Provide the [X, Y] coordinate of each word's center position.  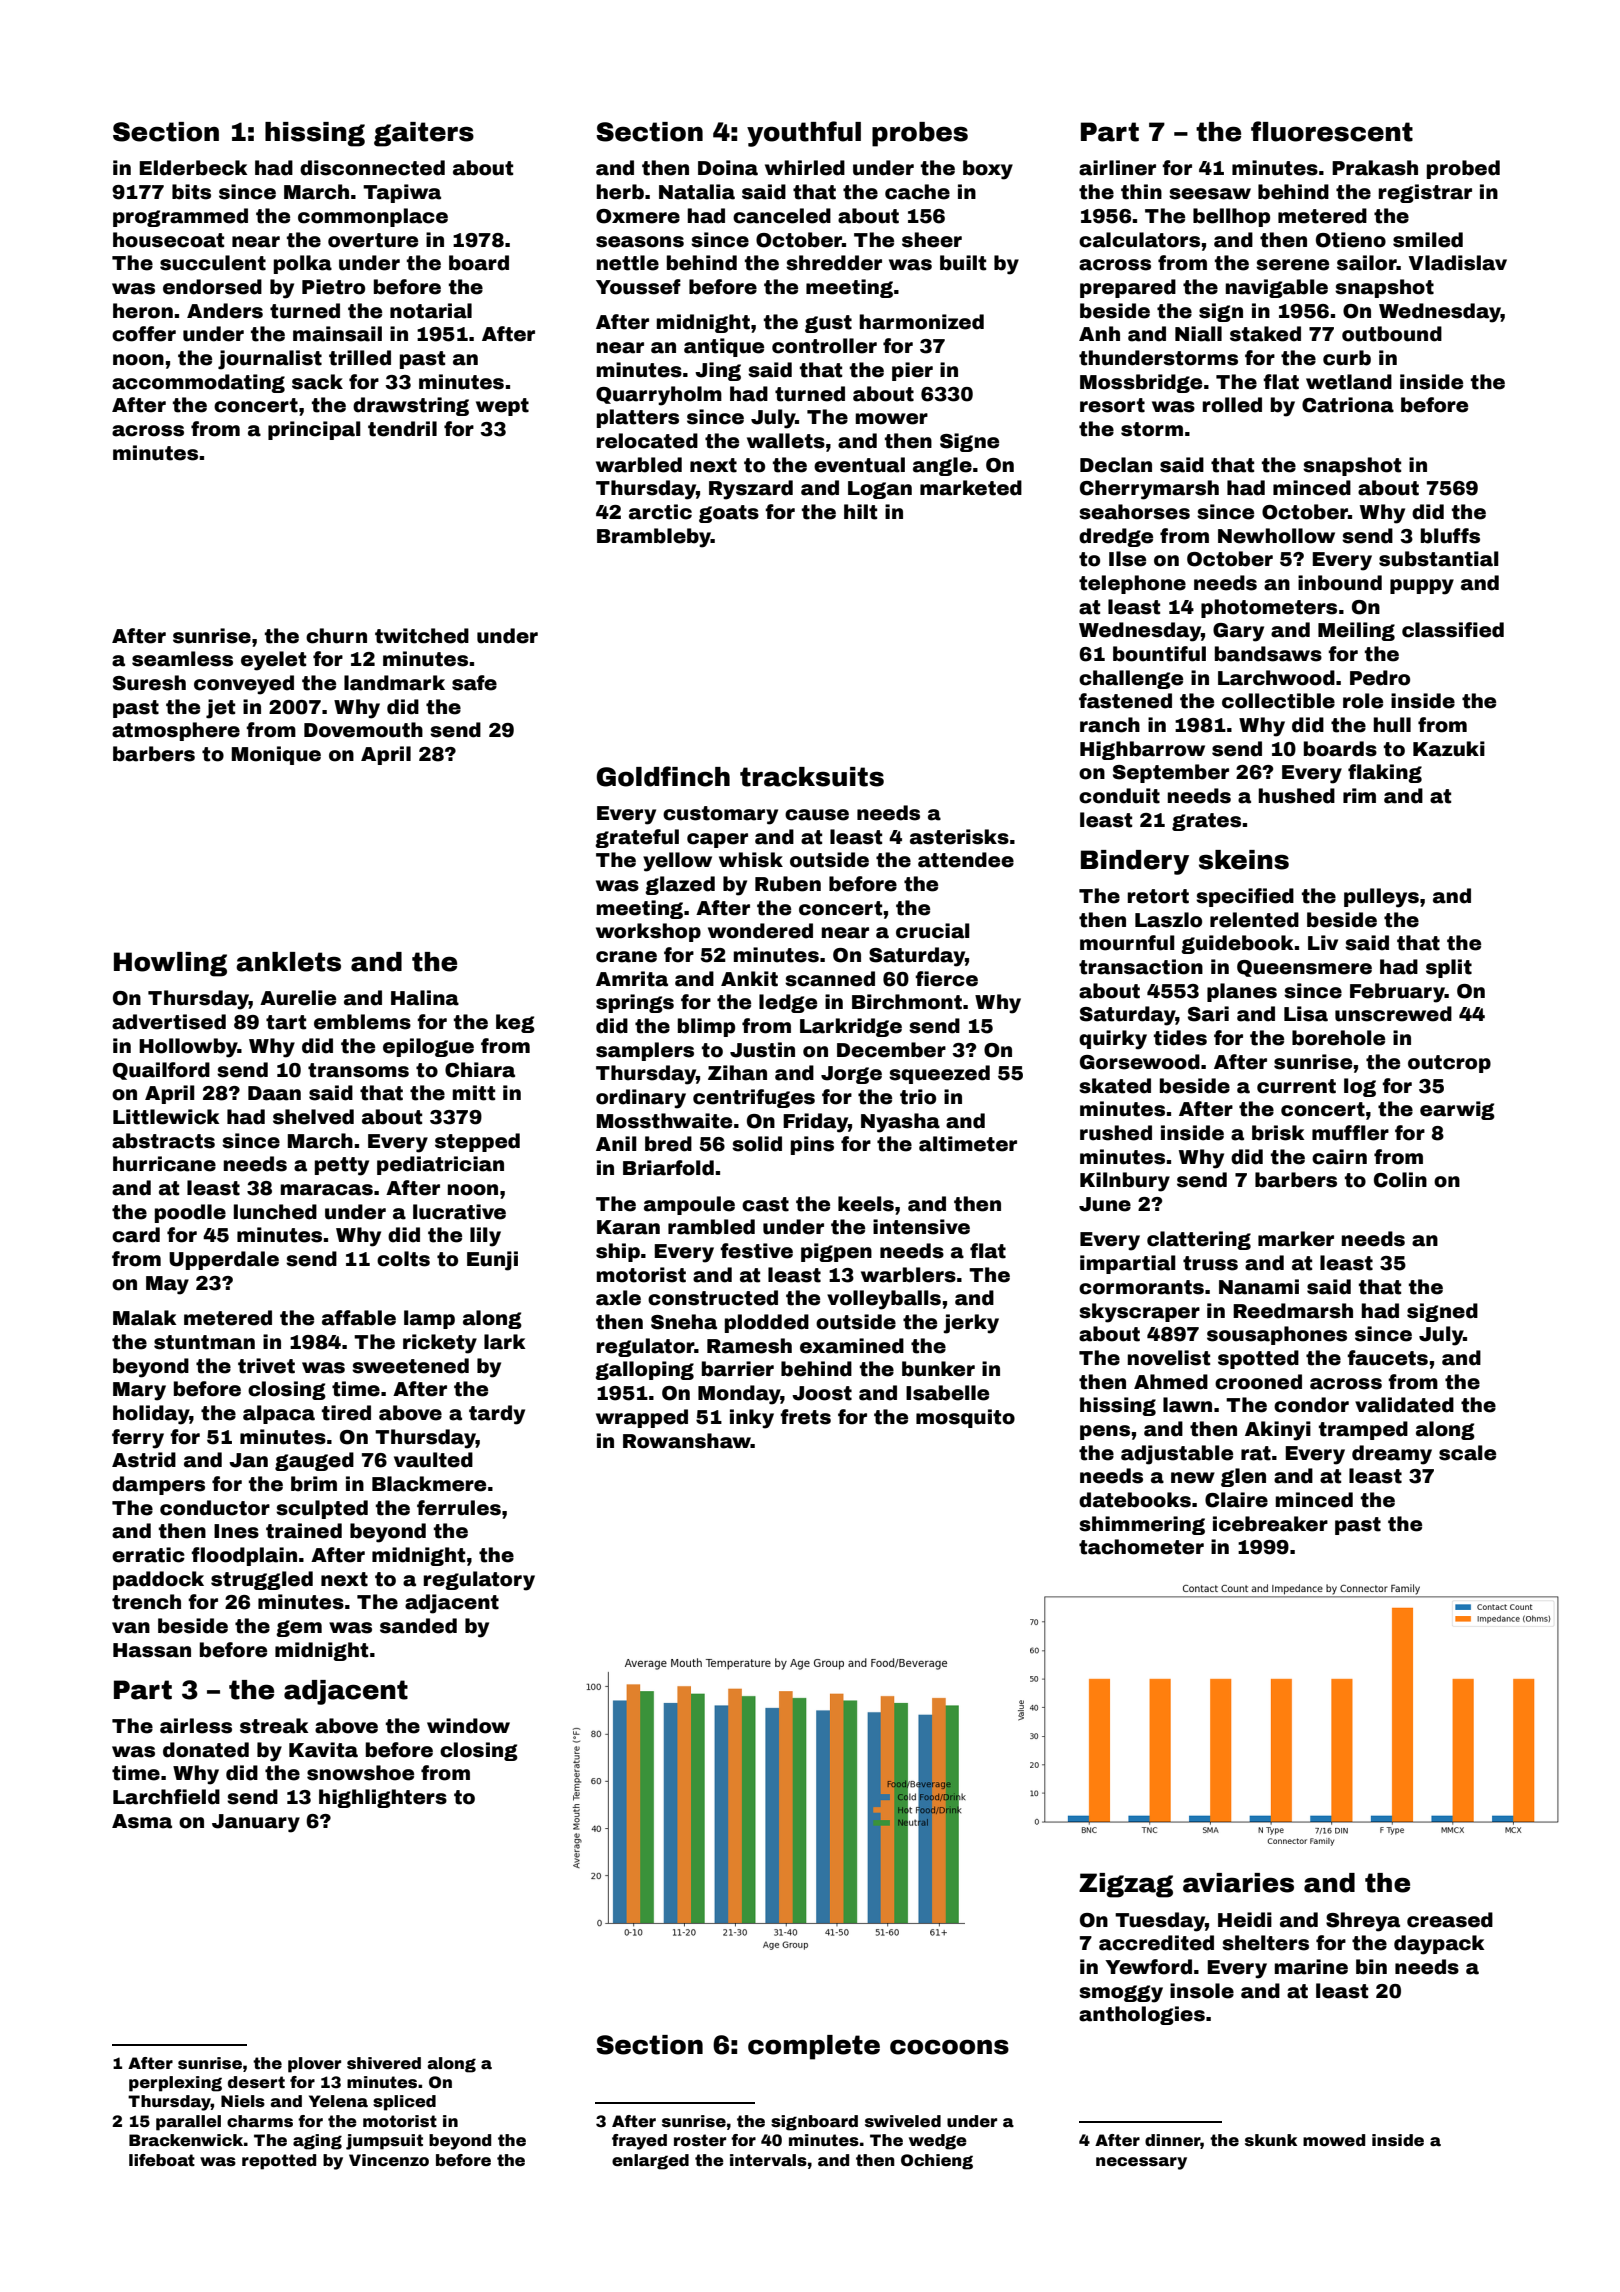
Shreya [1363, 1922]
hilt [860, 512]
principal [314, 430]
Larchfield [166, 1797]
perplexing [175, 2084]
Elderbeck [193, 168]
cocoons [949, 2047]
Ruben [788, 884]
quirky [1113, 1040]
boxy [988, 170]
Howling [170, 964]
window [468, 1726]
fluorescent [1332, 131]
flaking [1385, 773]
